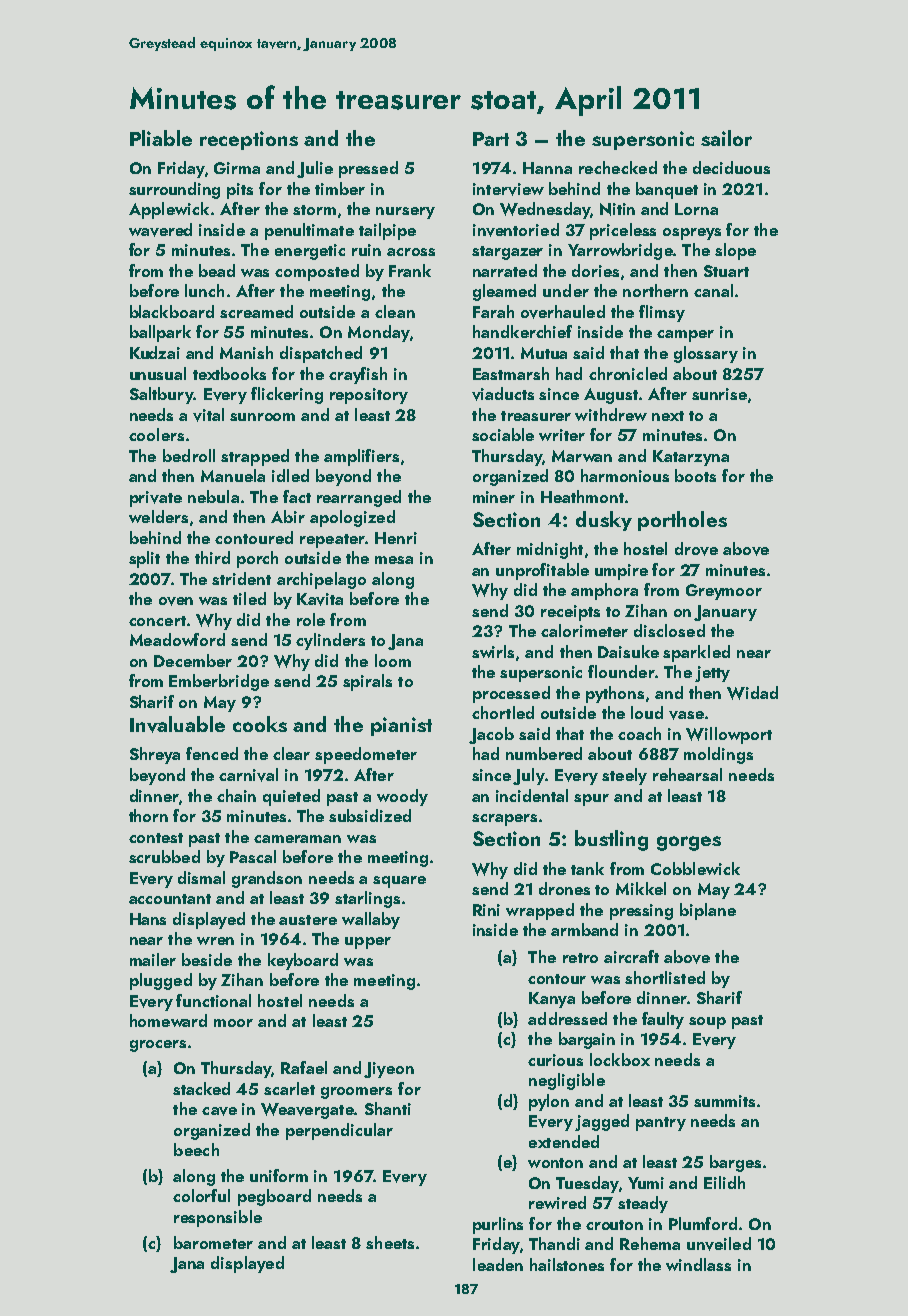 The width and height of the page is (908, 1316). Describe the element at coordinates (726, 271) in the page. I see `Stuart` at that location.
